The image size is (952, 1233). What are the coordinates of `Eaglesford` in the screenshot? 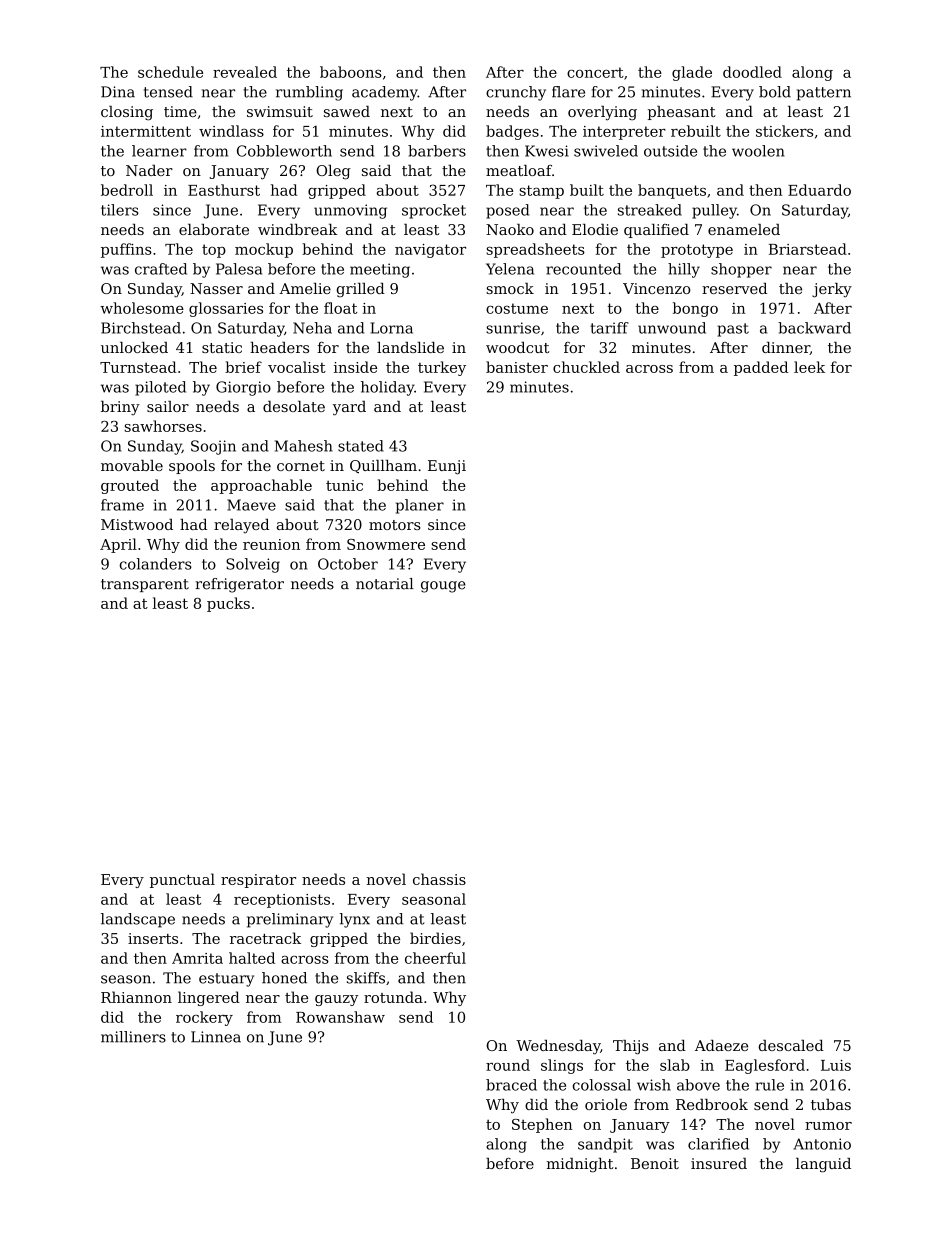 It's located at (765, 1066).
